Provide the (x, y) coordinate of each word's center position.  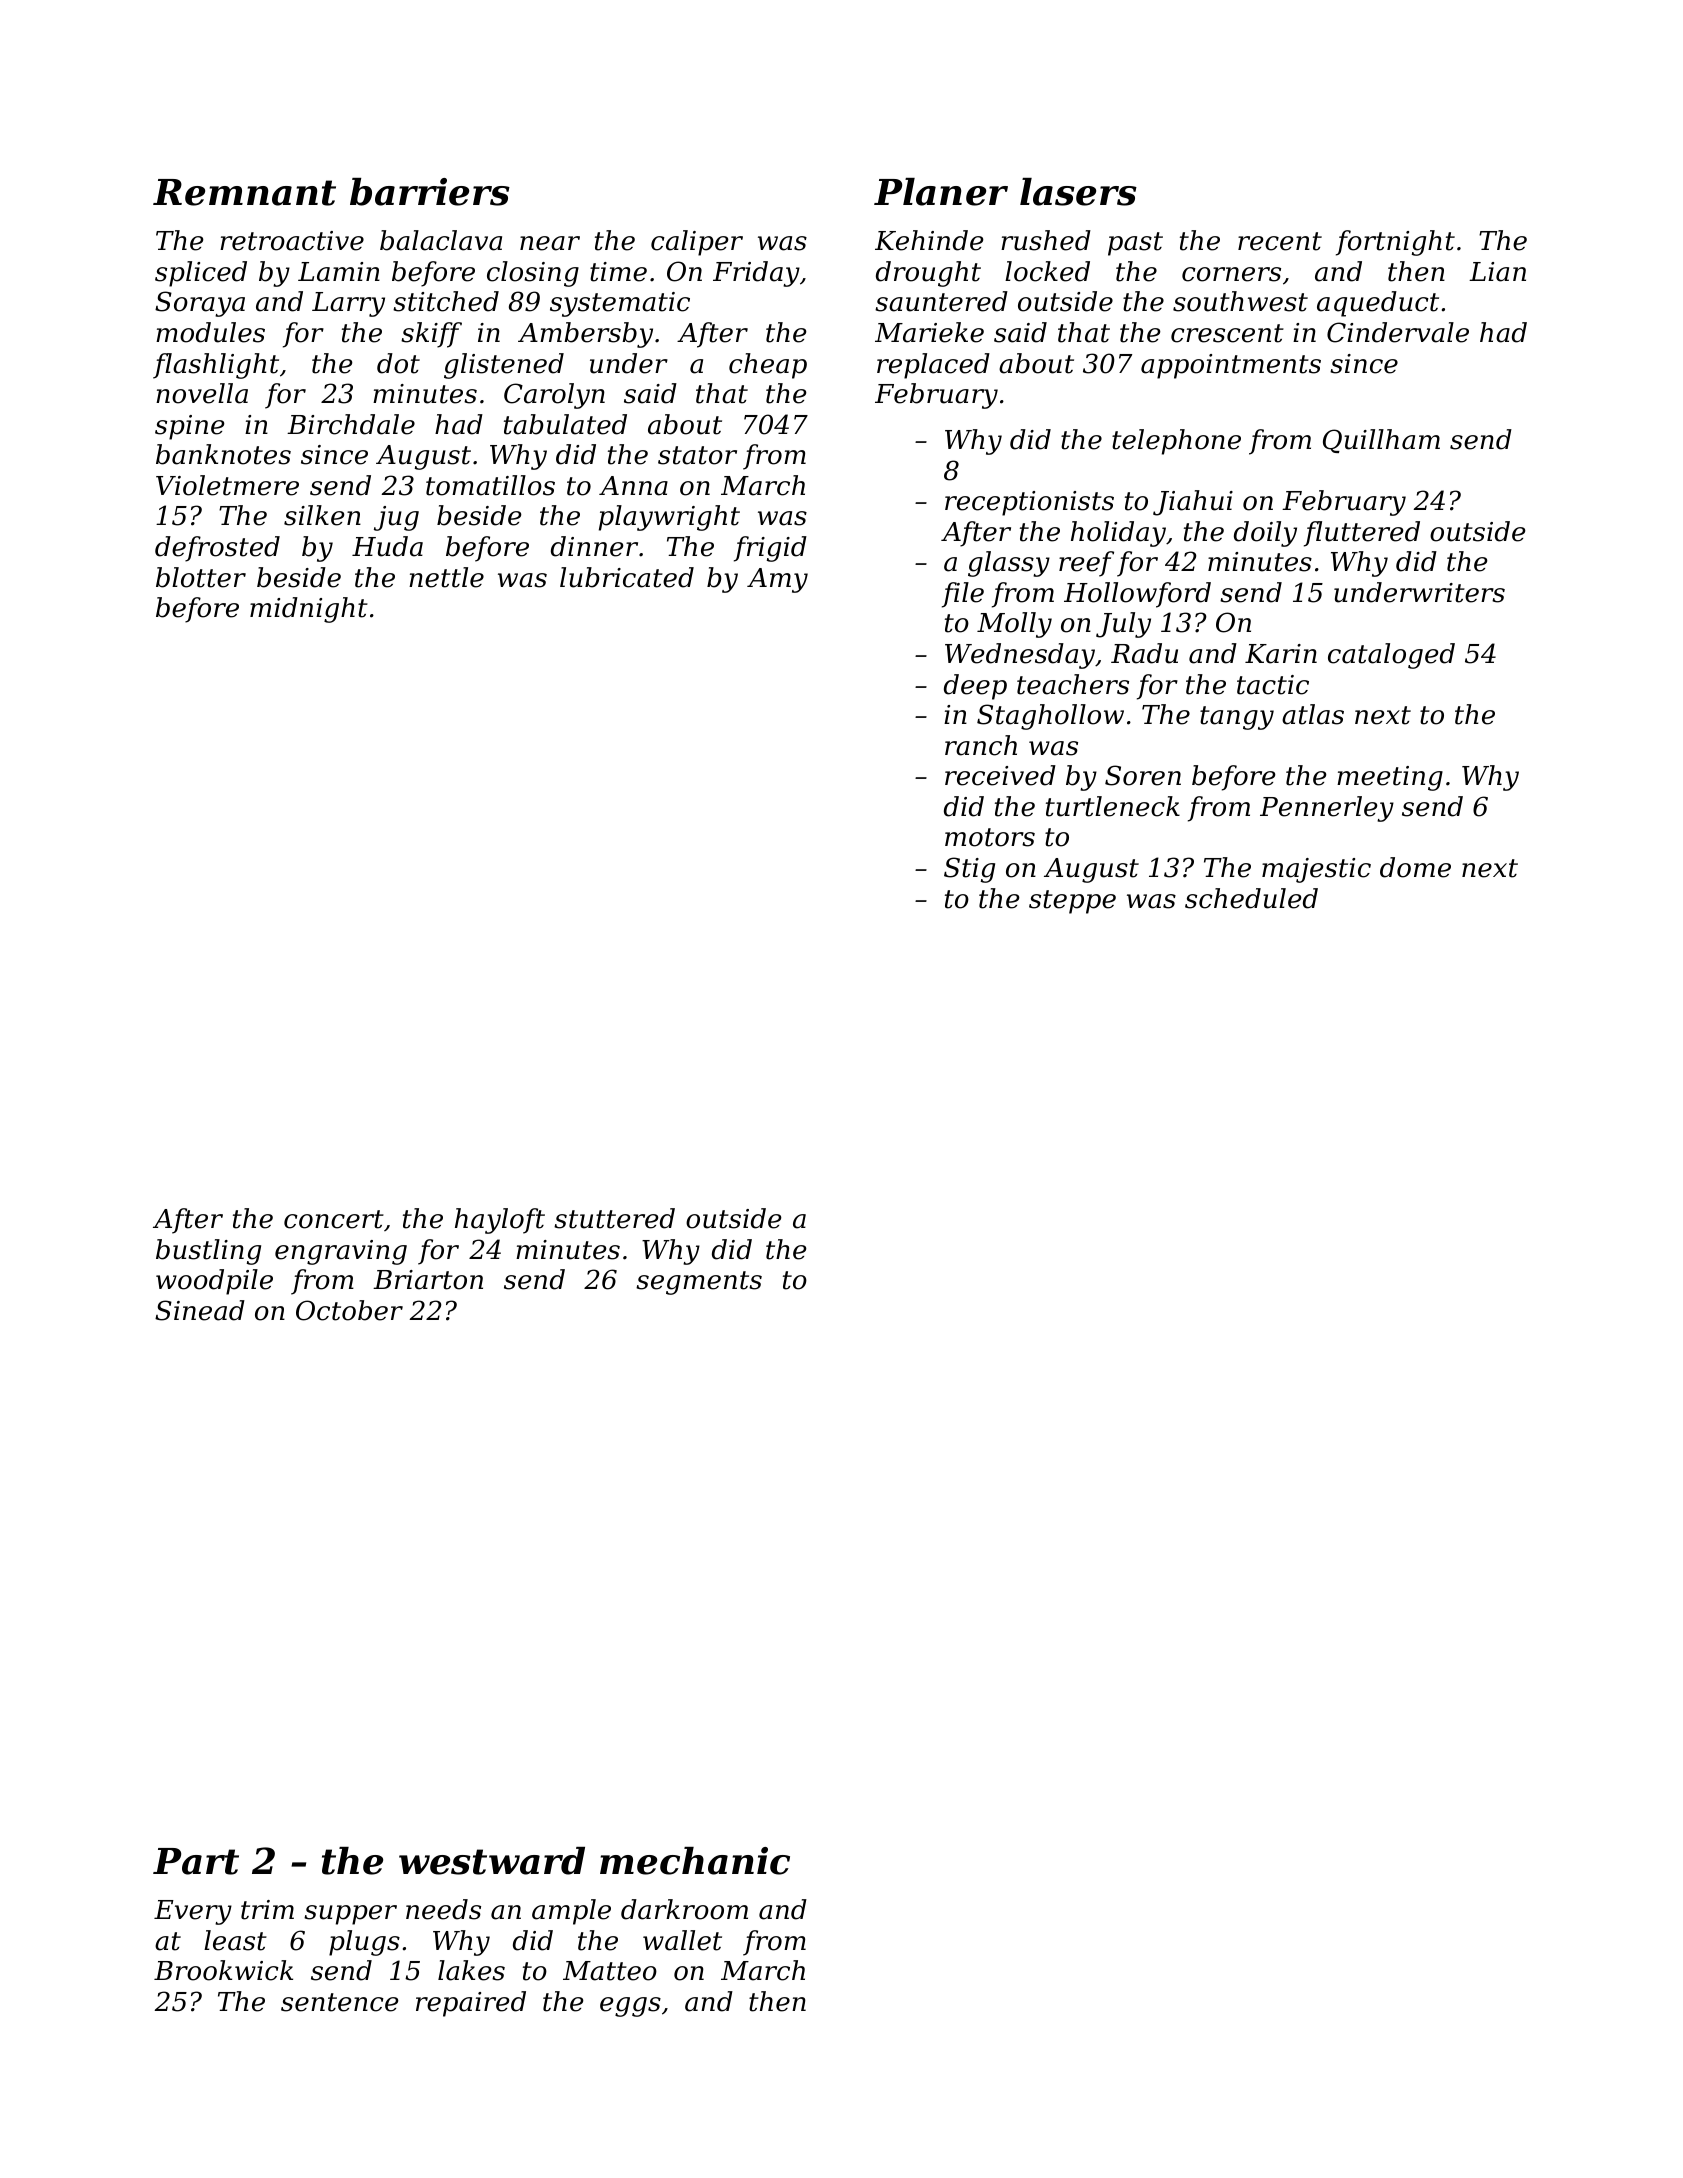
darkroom (684, 1909)
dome (1415, 867)
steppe (1072, 902)
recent (1280, 241)
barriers (430, 192)
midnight (309, 610)
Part (196, 1861)
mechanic (695, 1861)
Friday (756, 274)
